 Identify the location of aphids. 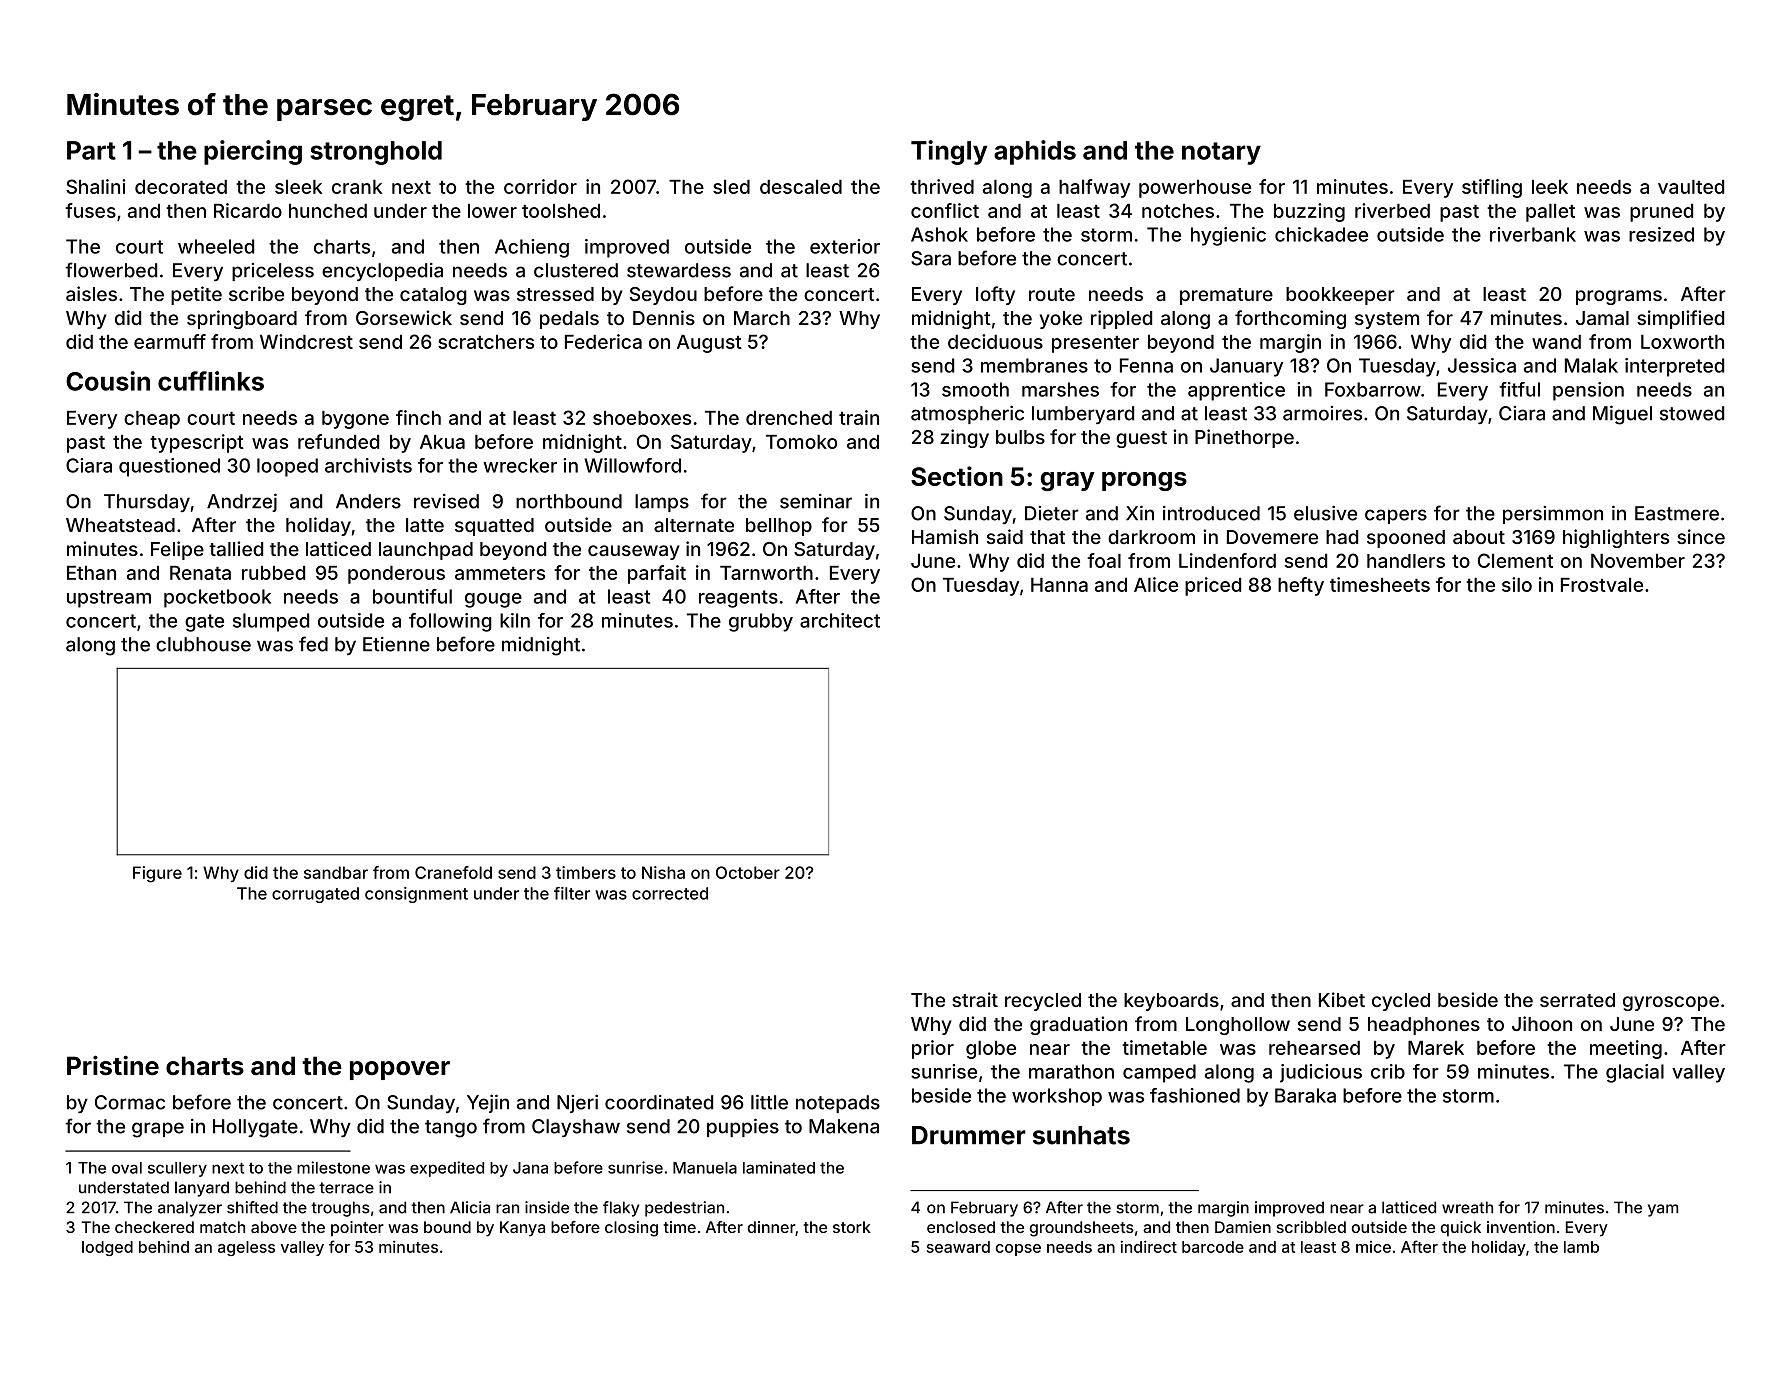
(1035, 152).
